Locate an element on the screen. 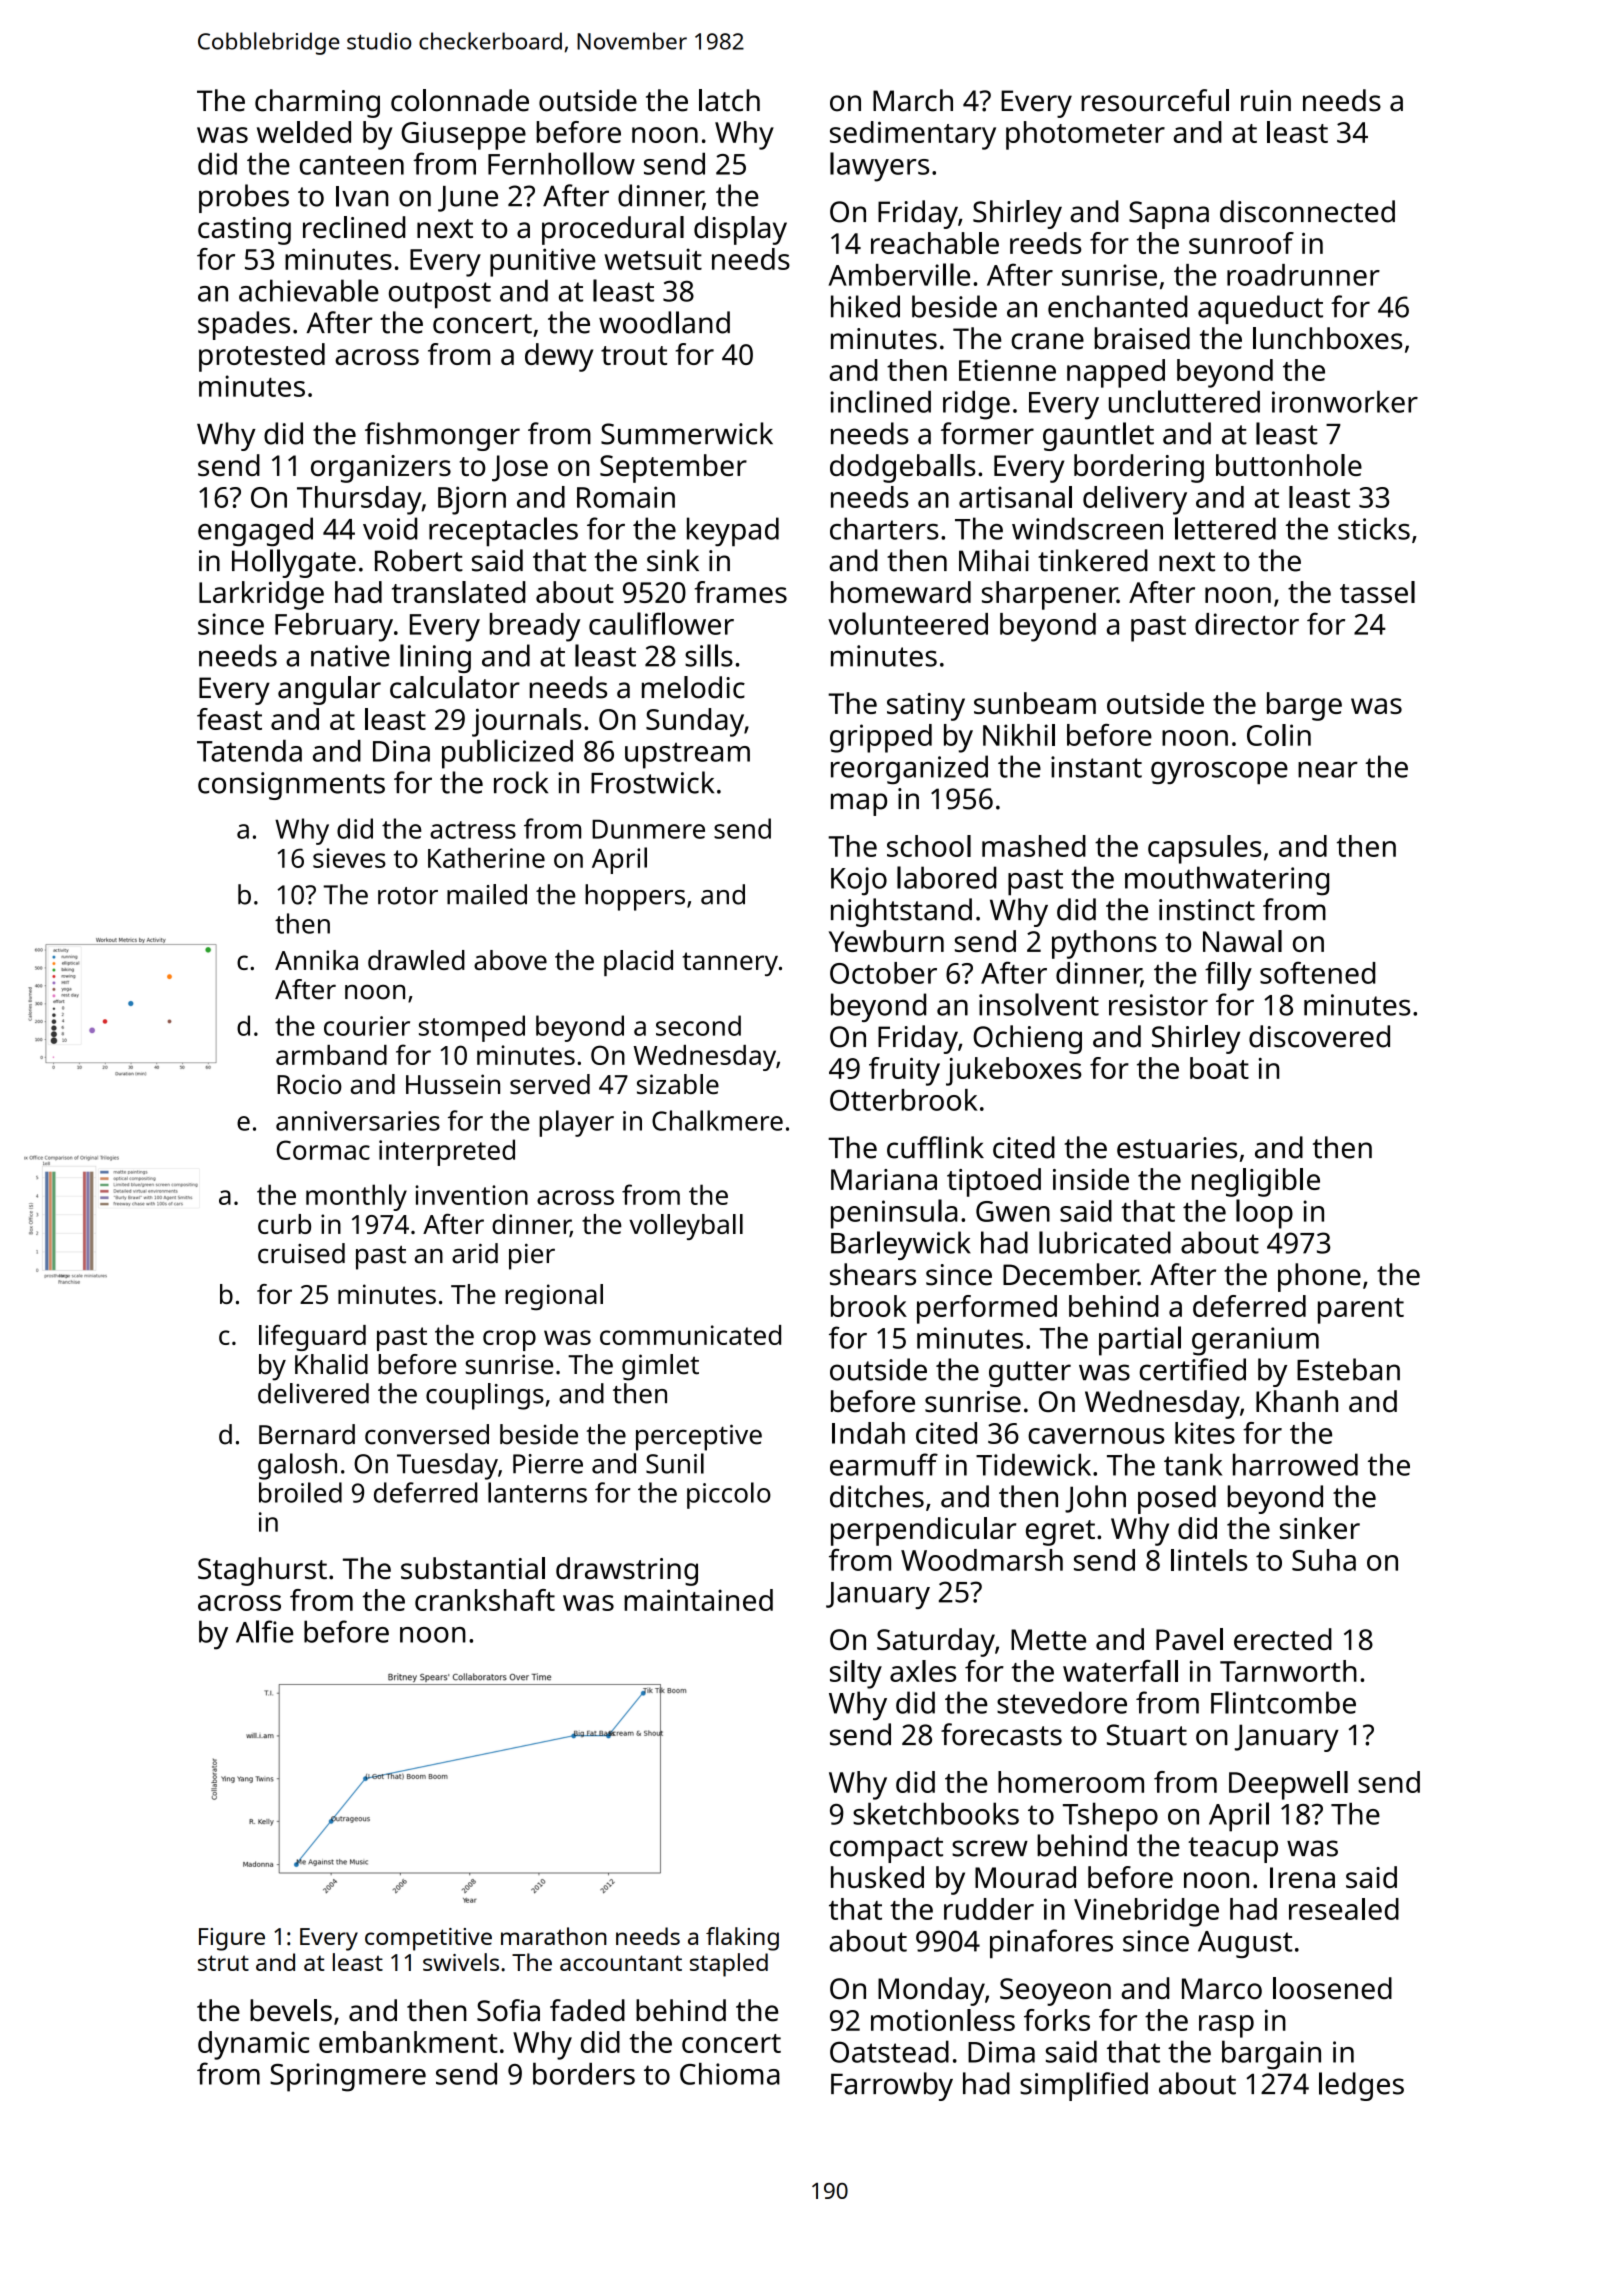 The image size is (1620, 2292). Staghurst is located at coordinates (262, 1571).
